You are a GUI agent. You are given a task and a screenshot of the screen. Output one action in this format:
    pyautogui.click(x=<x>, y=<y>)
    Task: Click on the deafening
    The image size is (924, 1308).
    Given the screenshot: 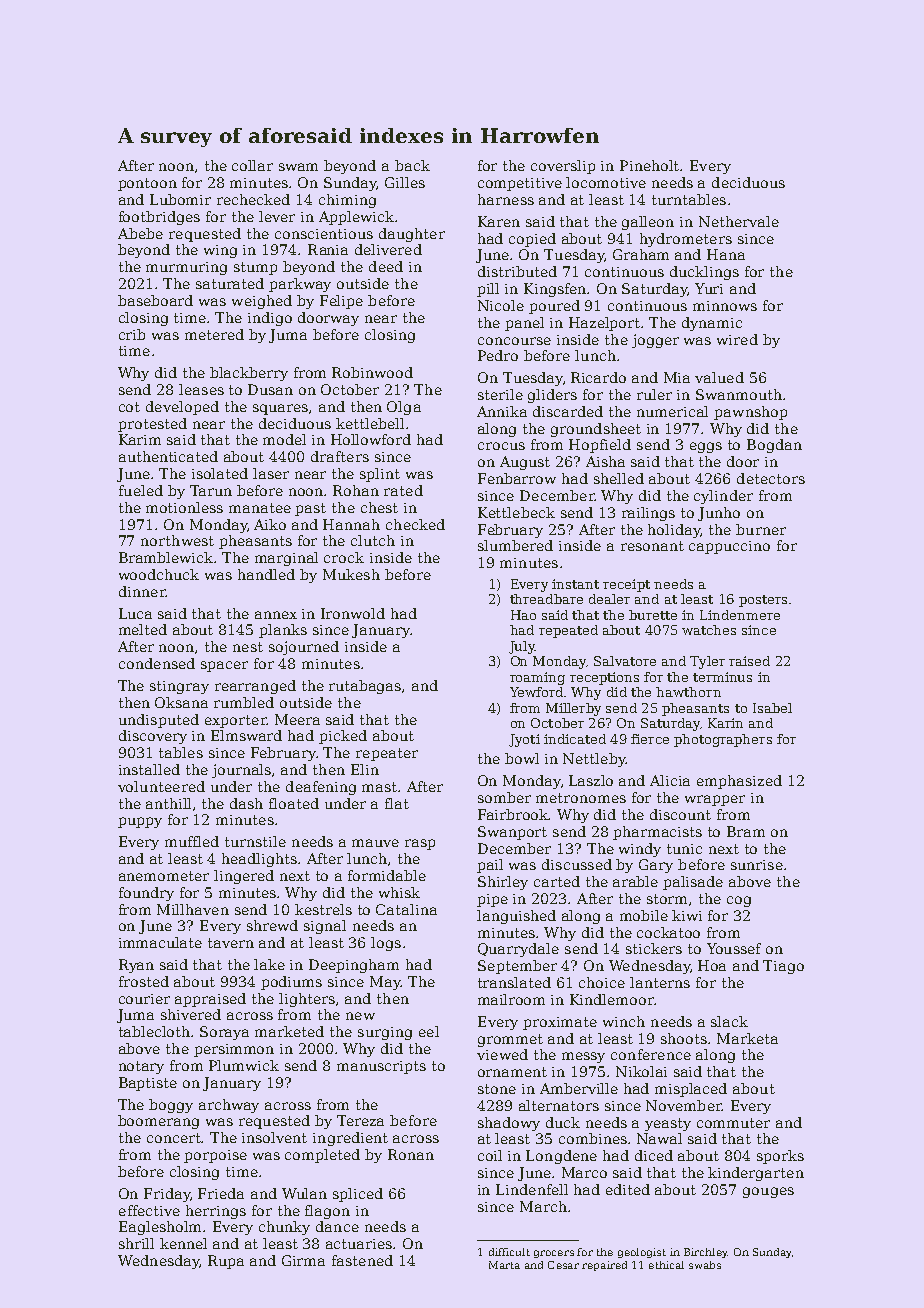 What is the action you would take?
    pyautogui.click(x=321, y=788)
